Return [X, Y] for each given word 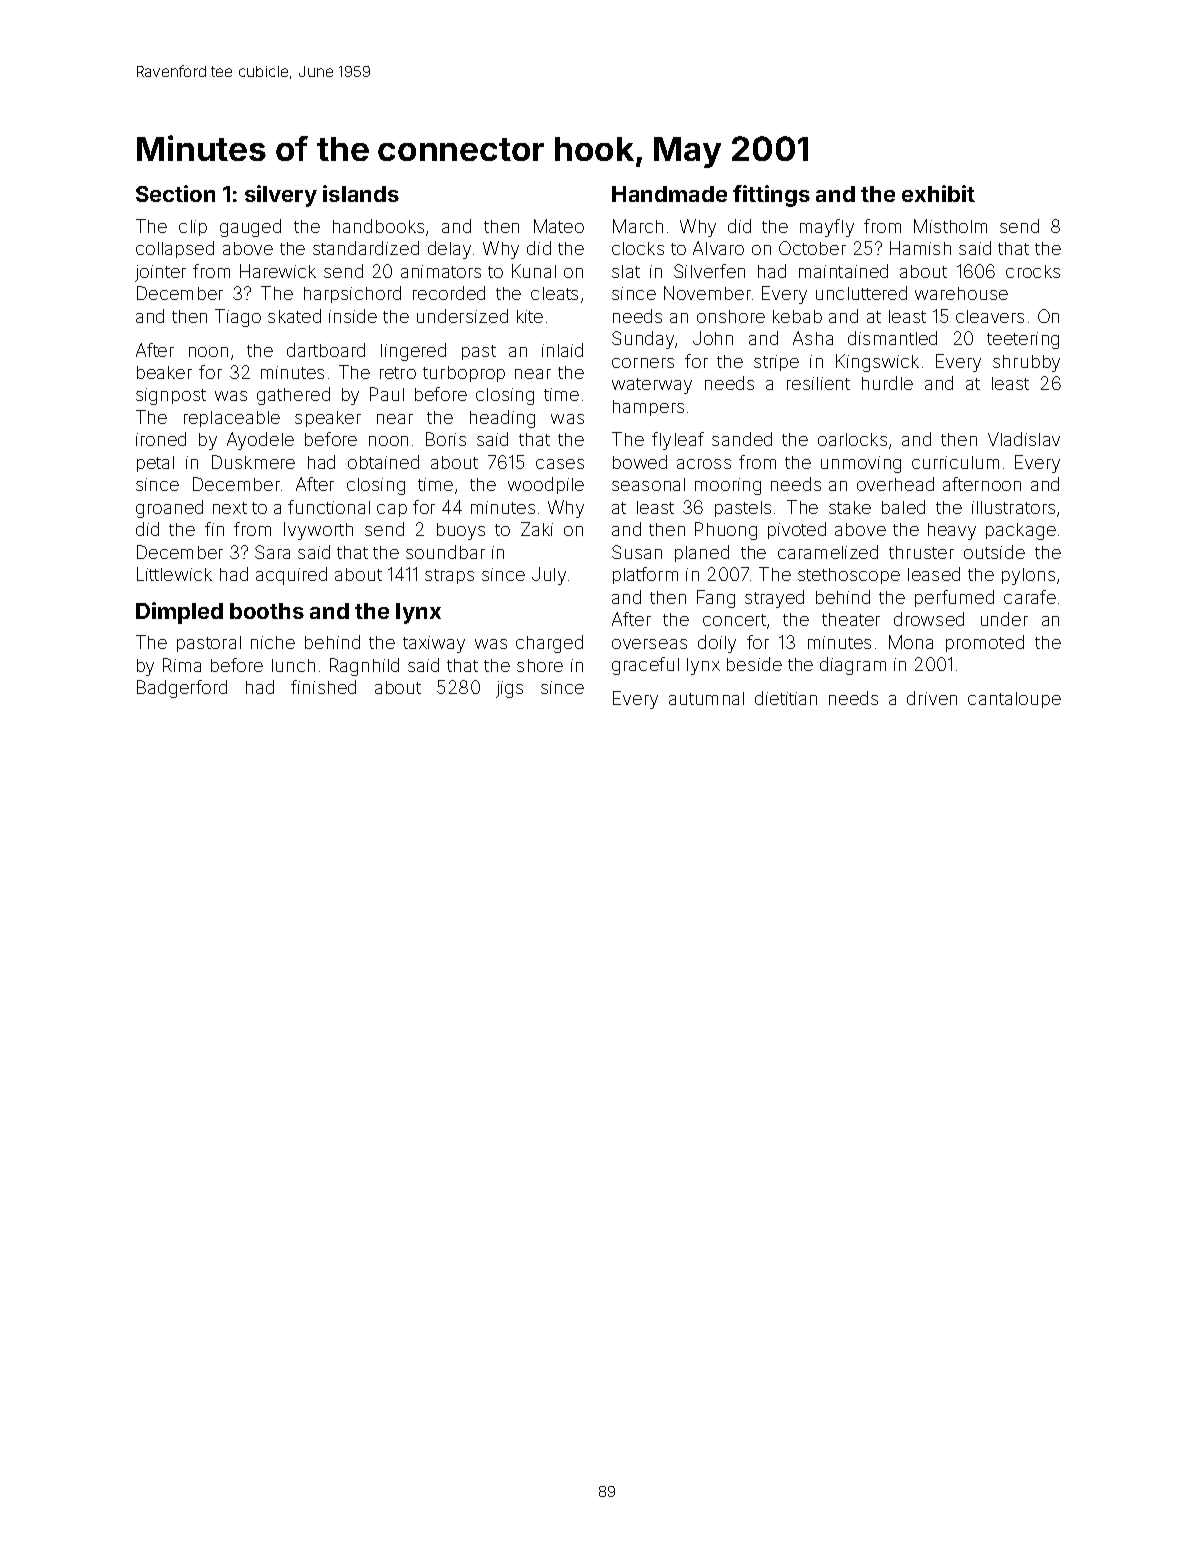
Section [175, 193]
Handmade [669, 194]
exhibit [938, 193]
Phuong [726, 531]
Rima [182, 665]
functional [329, 507]
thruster [921, 552]
